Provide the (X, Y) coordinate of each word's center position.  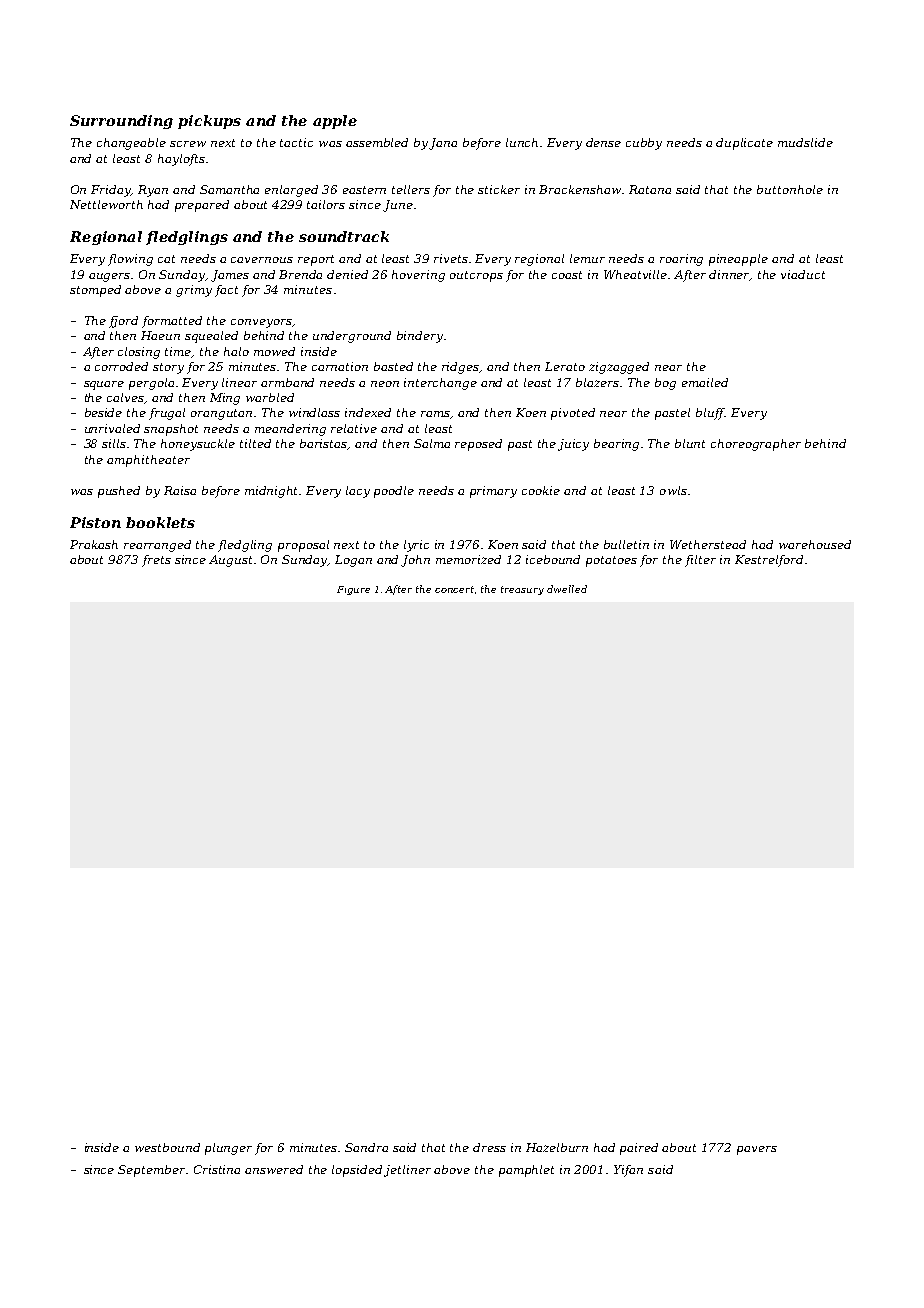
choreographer (756, 445)
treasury (522, 590)
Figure (353, 590)
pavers (757, 1150)
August (230, 561)
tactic (296, 142)
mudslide (805, 142)
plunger (228, 1149)
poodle (394, 492)
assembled (377, 142)
